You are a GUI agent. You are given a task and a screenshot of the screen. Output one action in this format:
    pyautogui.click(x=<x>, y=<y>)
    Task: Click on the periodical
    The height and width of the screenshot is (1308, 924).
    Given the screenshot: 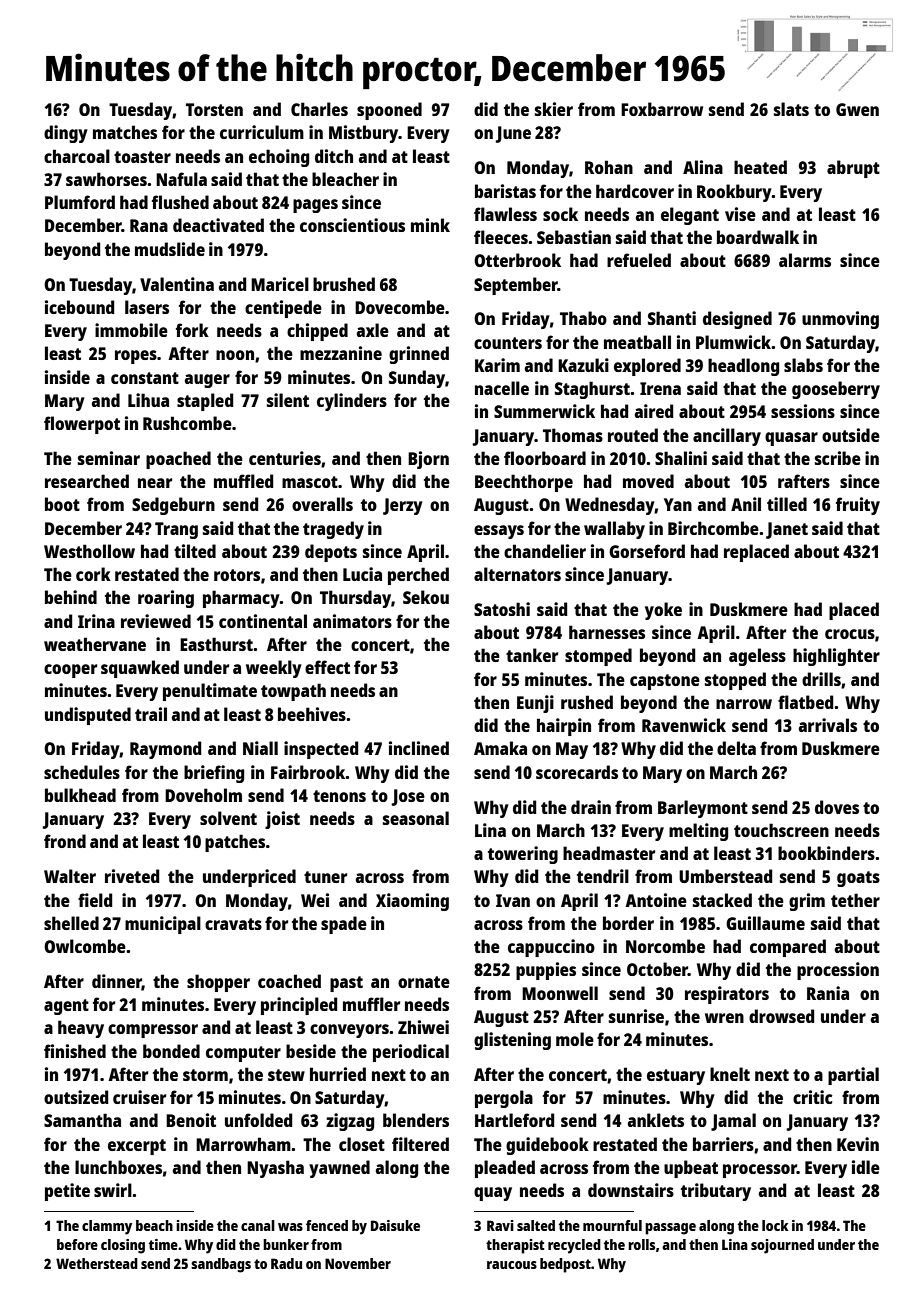 What is the action you would take?
    pyautogui.click(x=411, y=1053)
